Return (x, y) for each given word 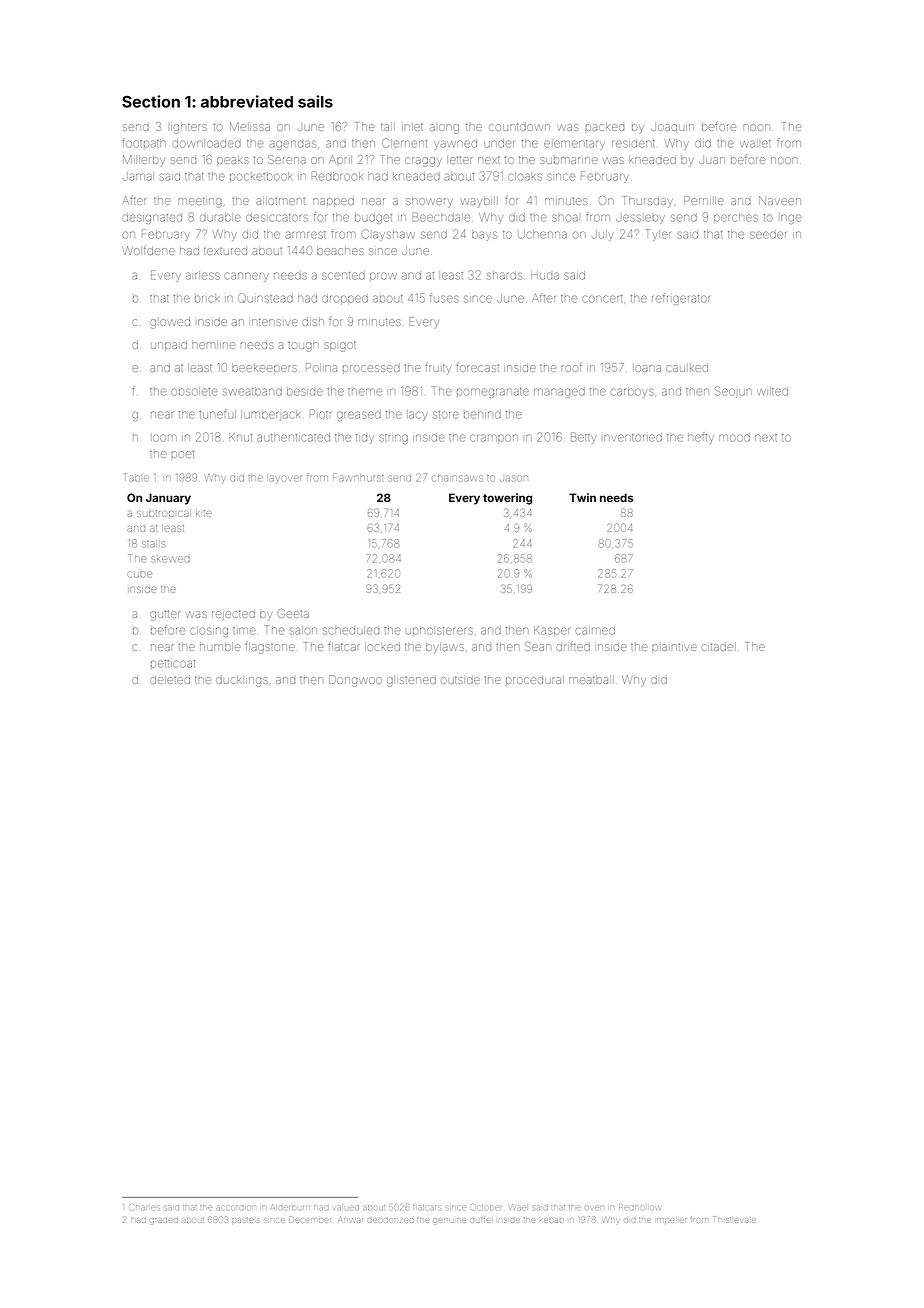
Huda (545, 275)
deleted (170, 680)
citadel (718, 647)
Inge (791, 219)
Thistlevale (735, 1219)
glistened (411, 681)
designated (152, 218)
